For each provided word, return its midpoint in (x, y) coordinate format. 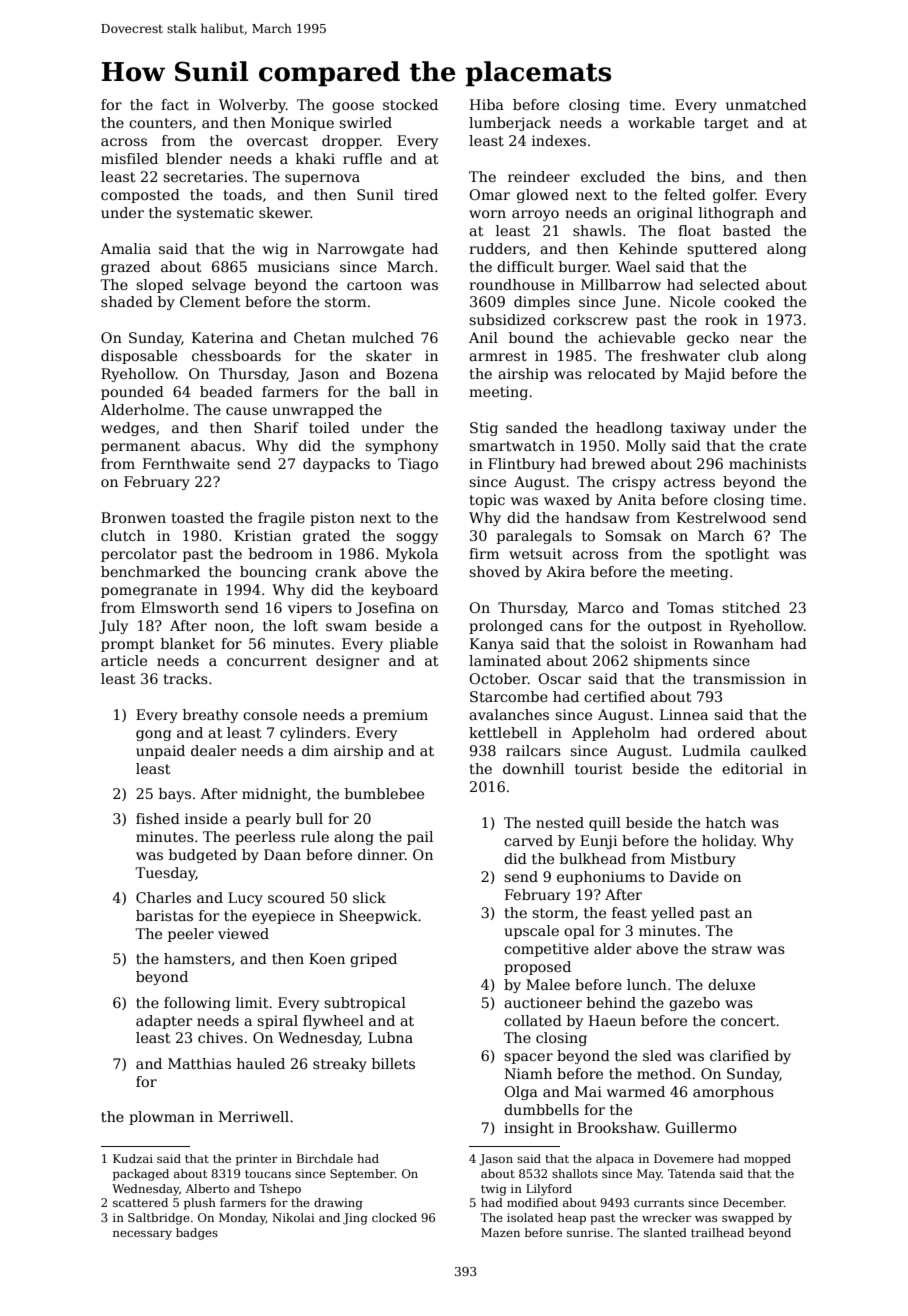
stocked (410, 104)
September (362, 1175)
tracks (185, 678)
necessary (142, 1235)
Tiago (418, 465)
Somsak (634, 535)
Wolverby (252, 106)
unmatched (766, 104)
